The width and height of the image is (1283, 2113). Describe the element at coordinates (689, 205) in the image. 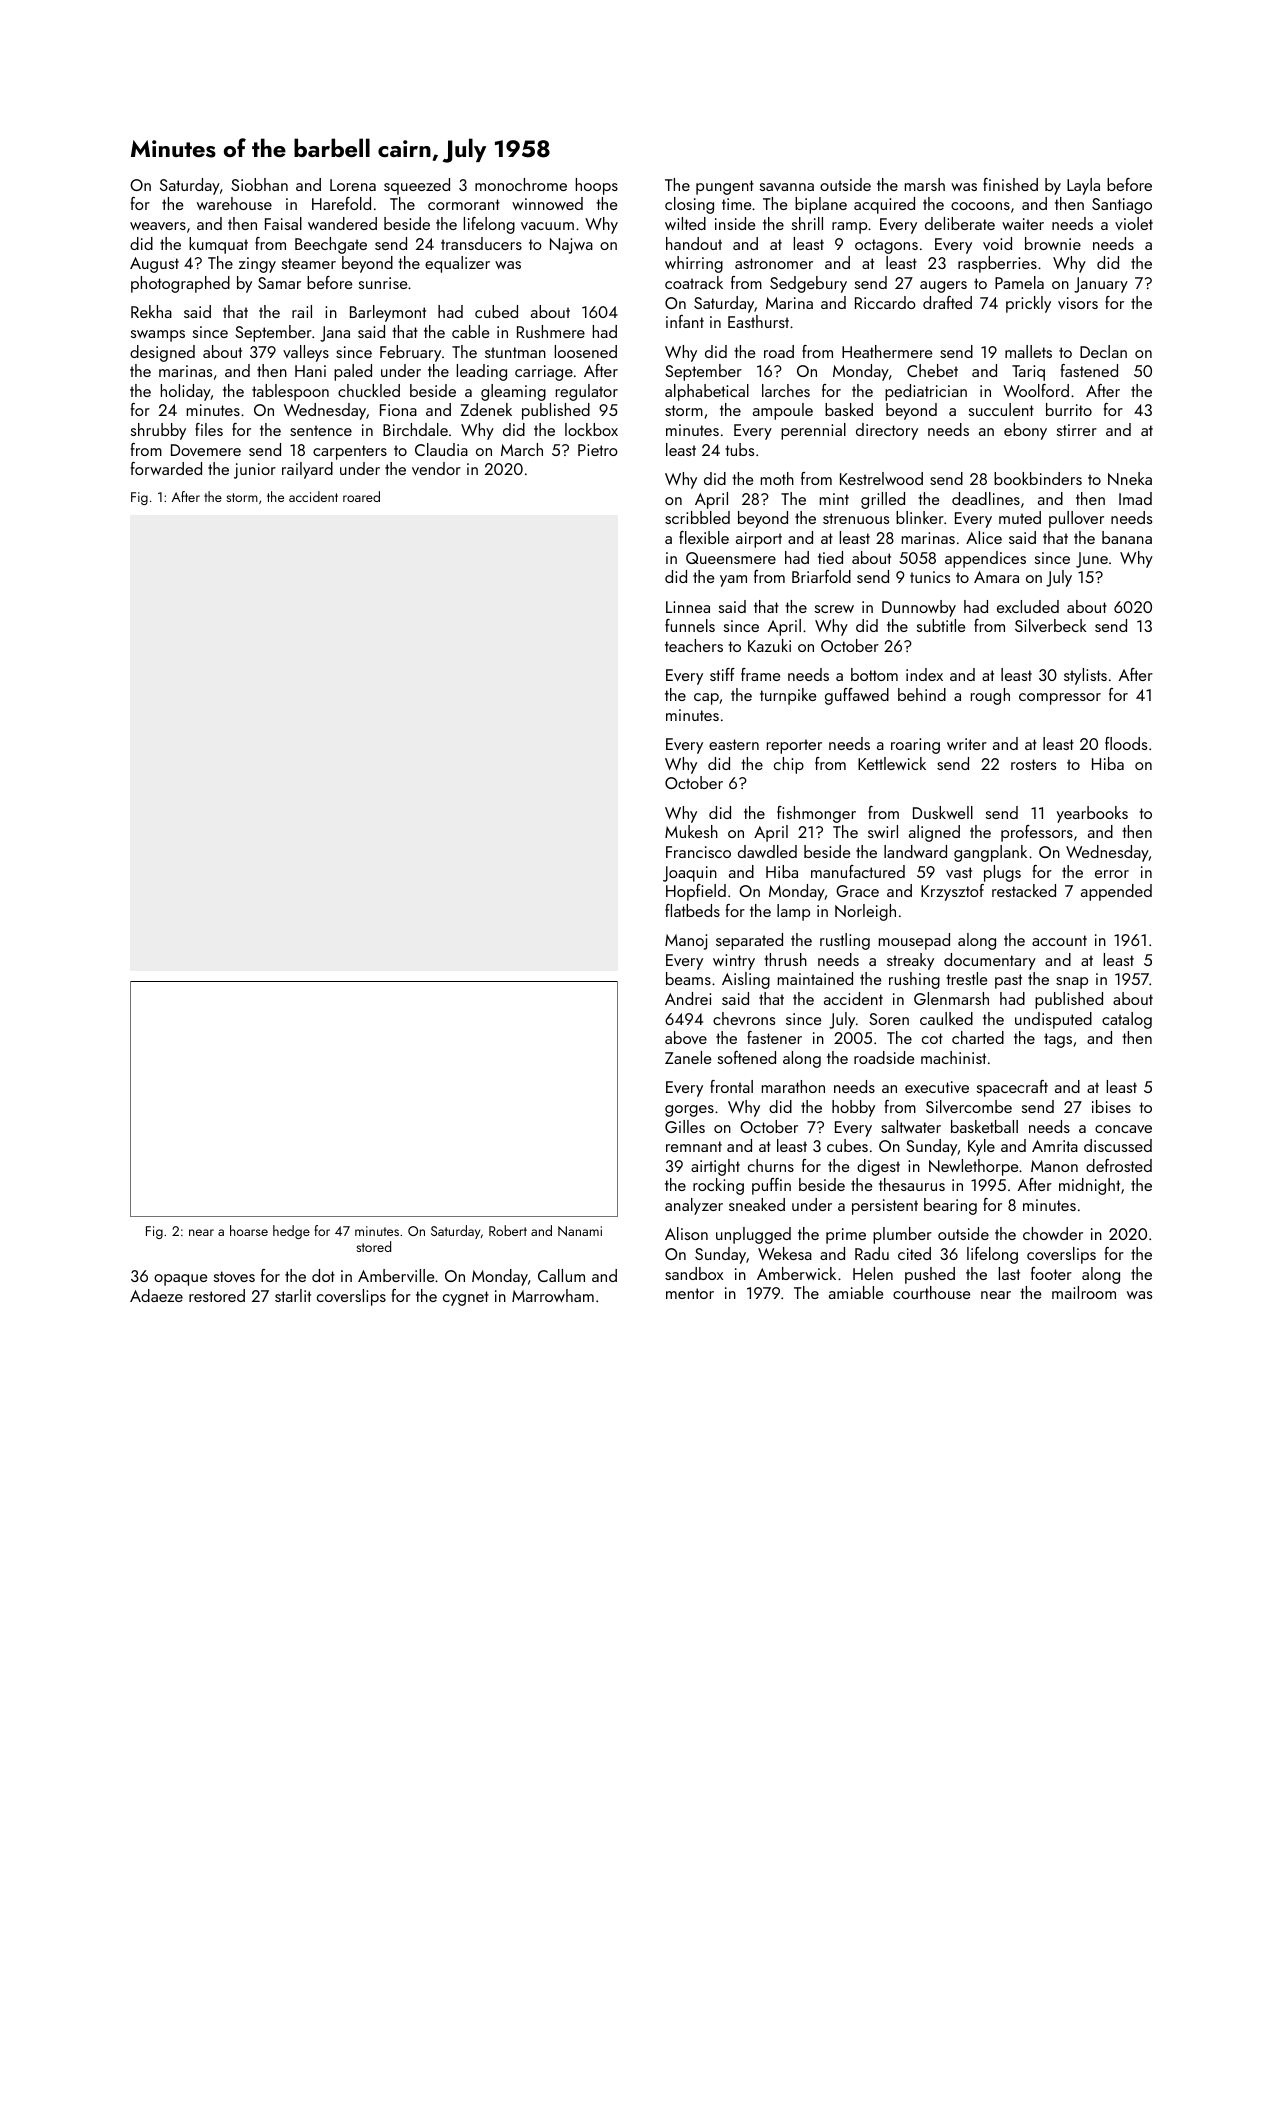

I see `closing` at that location.
